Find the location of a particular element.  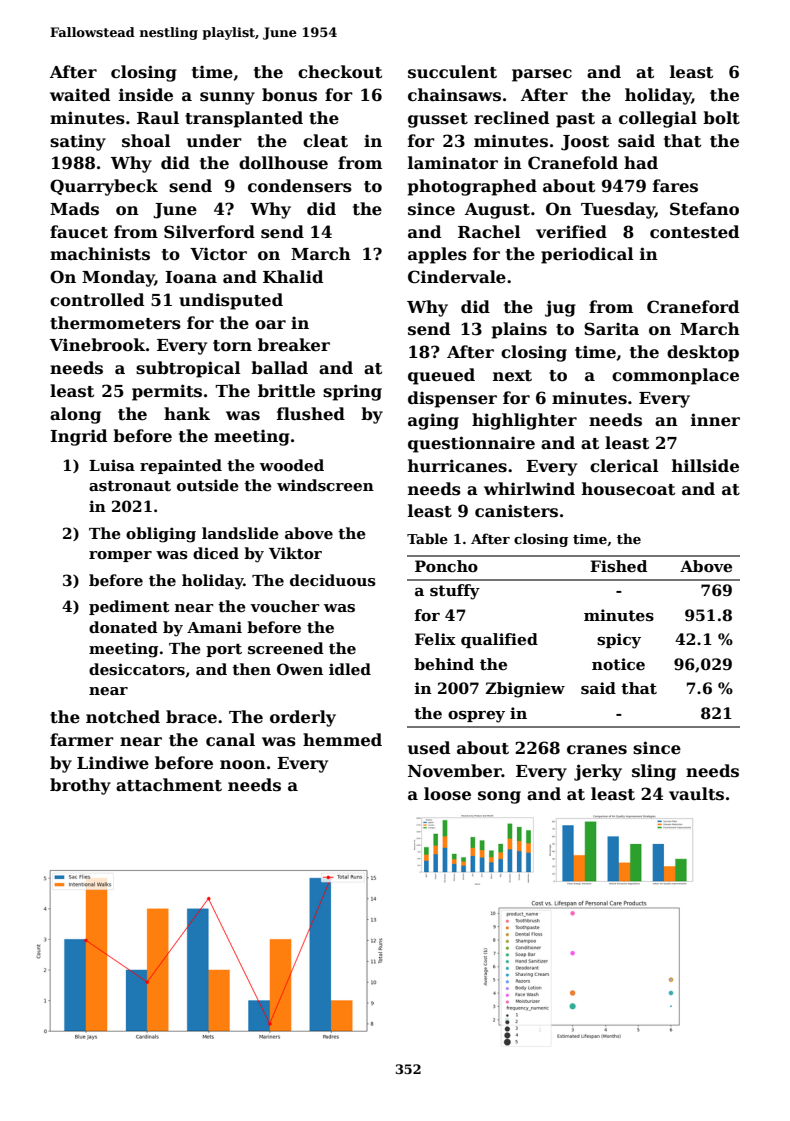

inside is located at coordinates (146, 95).
